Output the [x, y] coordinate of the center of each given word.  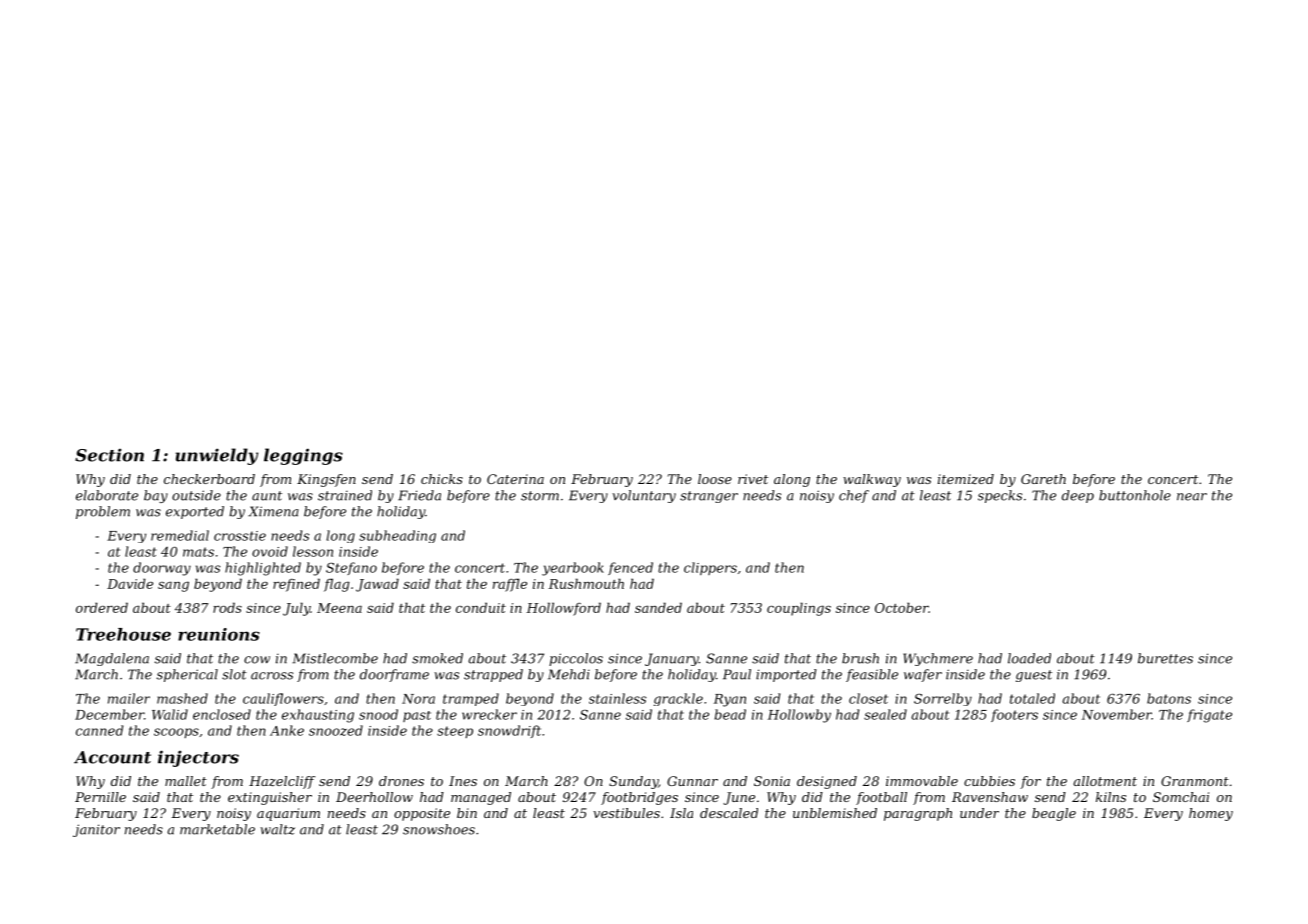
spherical [187, 675]
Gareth [1043, 479]
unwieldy [217, 456]
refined [296, 585]
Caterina [515, 479]
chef [854, 496]
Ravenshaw [990, 797]
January [672, 659]
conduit [481, 607]
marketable [217, 829]
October [902, 607]
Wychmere [938, 659]
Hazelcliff [282, 782]
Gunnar [692, 781]
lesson [313, 551]
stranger [709, 497]
